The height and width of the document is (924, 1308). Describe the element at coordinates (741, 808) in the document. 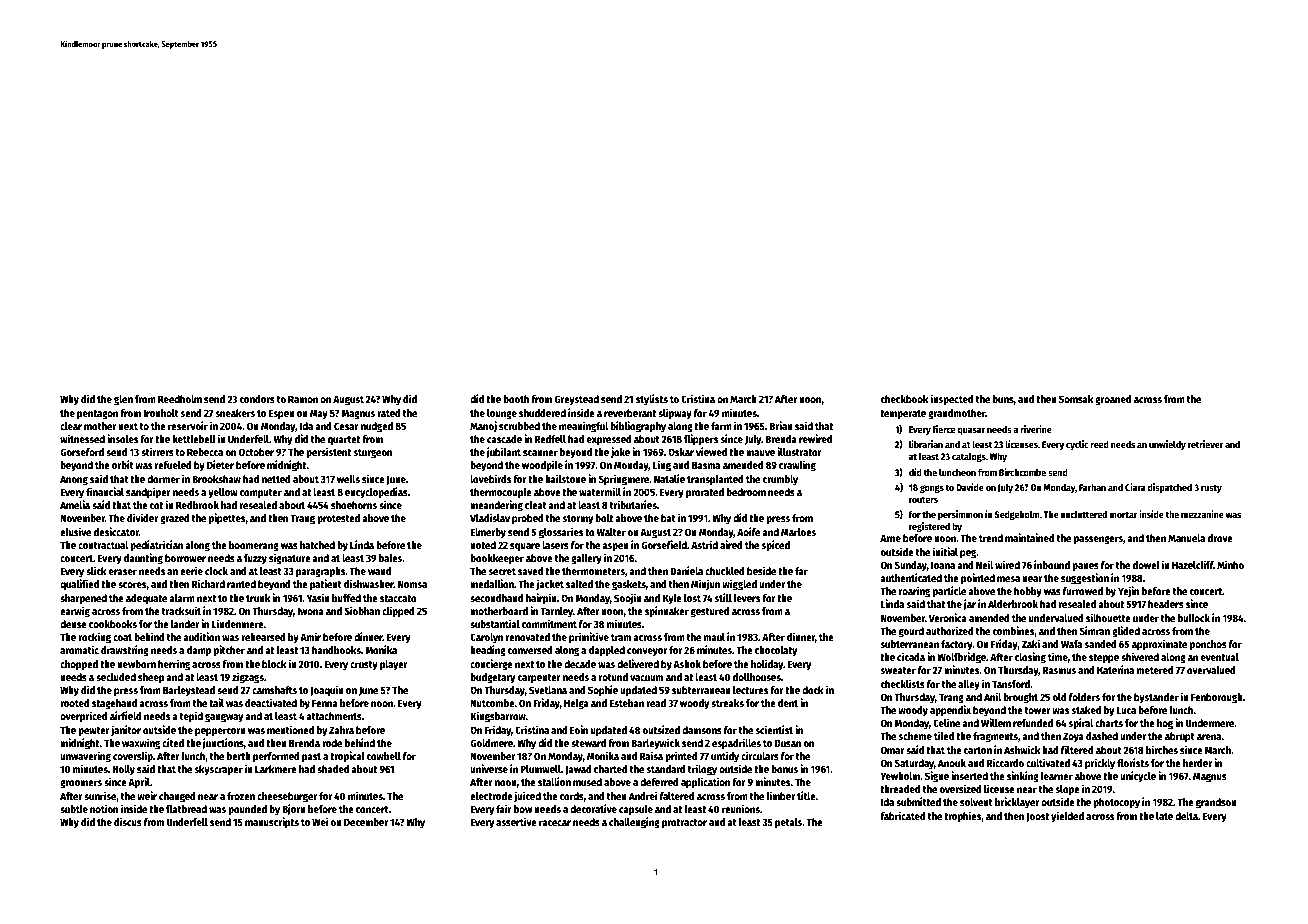

I see `reunions` at that location.
